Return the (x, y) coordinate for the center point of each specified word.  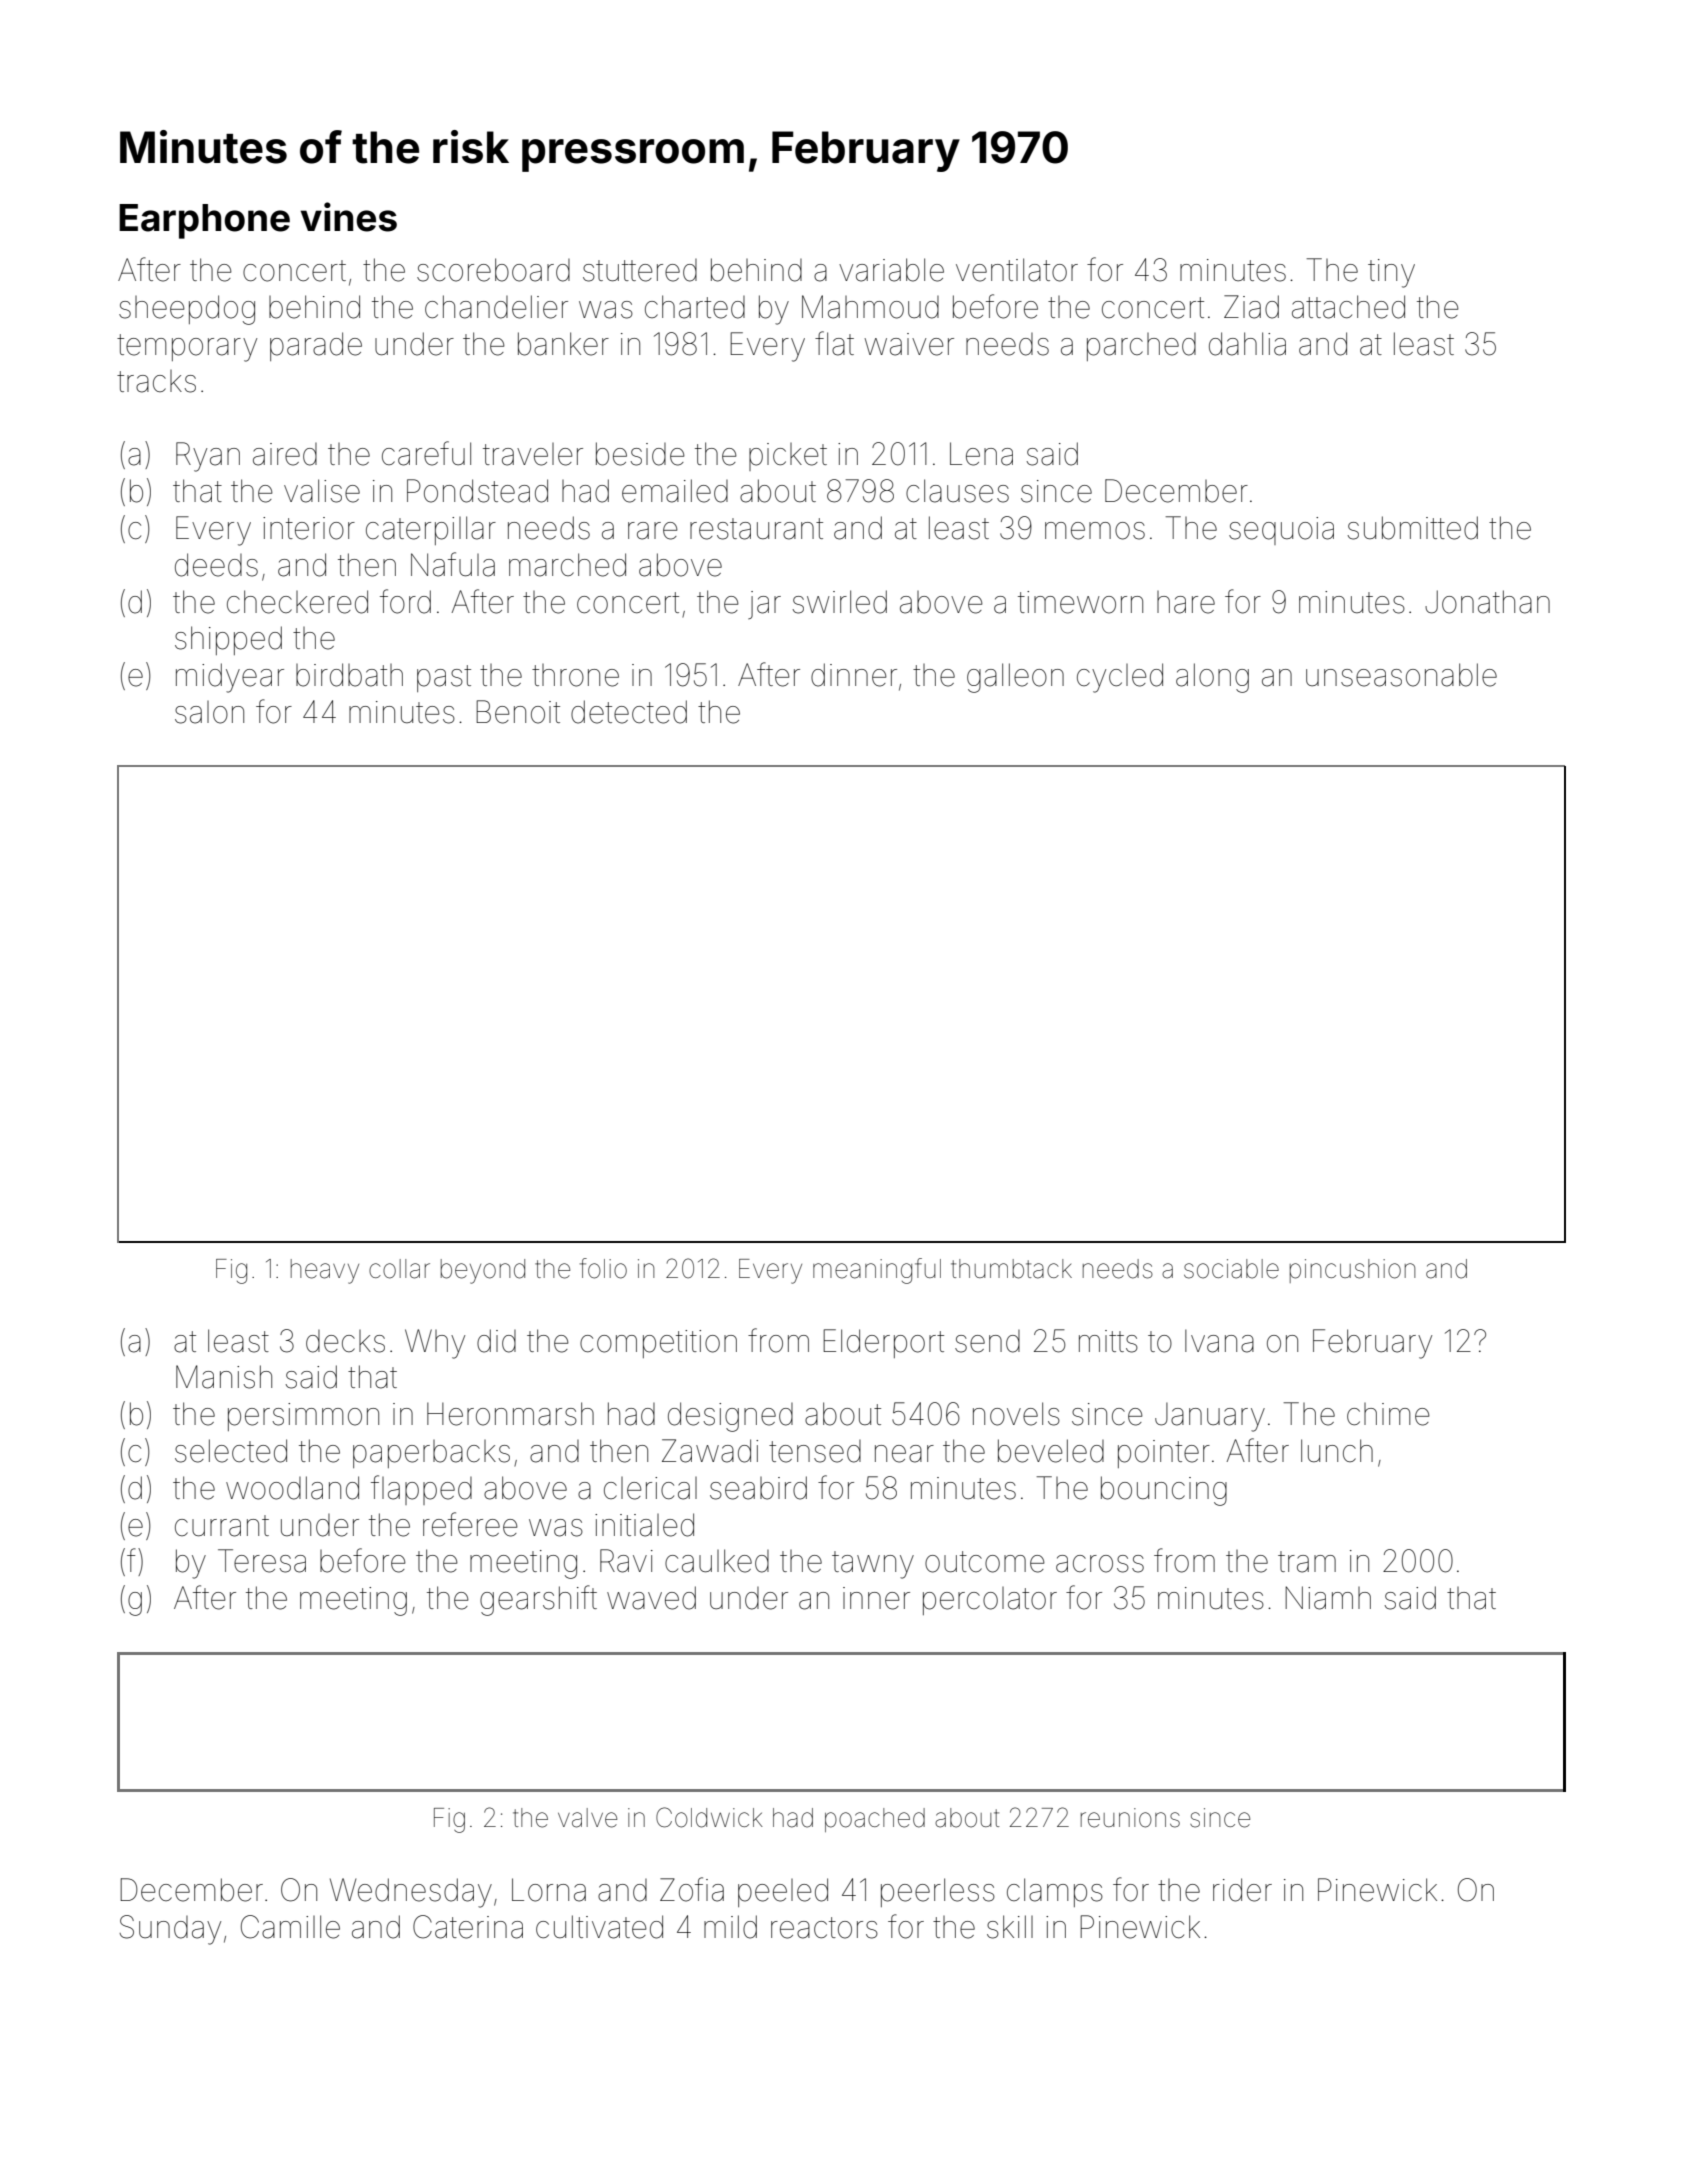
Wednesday (411, 1893)
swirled (840, 602)
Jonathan (1487, 602)
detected (629, 712)
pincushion (1352, 1271)
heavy (325, 1271)
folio (603, 1268)
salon (209, 712)
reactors (824, 1928)
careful (426, 453)
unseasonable (1401, 675)
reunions (1130, 1818)
